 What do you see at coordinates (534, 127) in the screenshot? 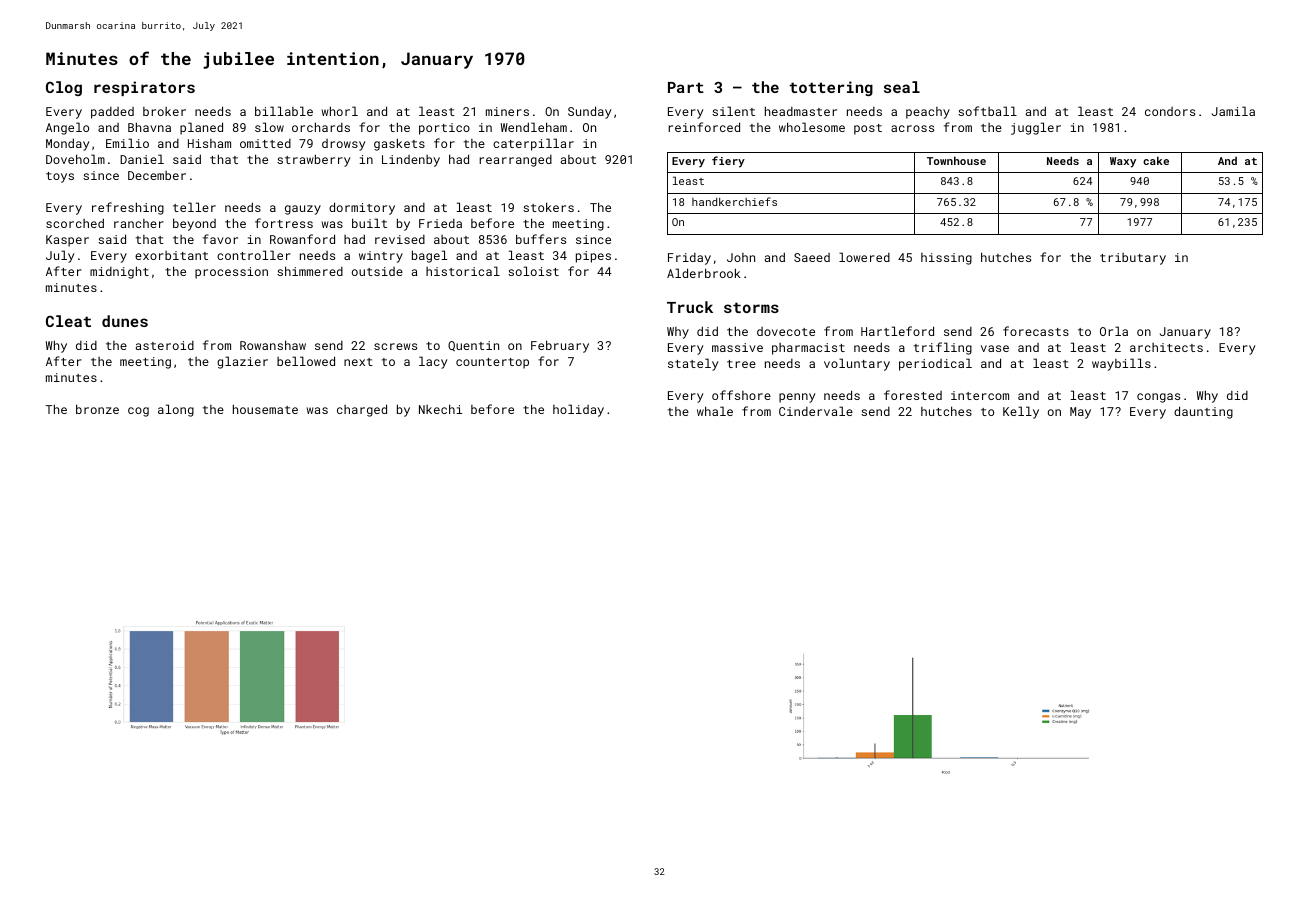
I see `Wendleham` at bounding box center [534, 127].
